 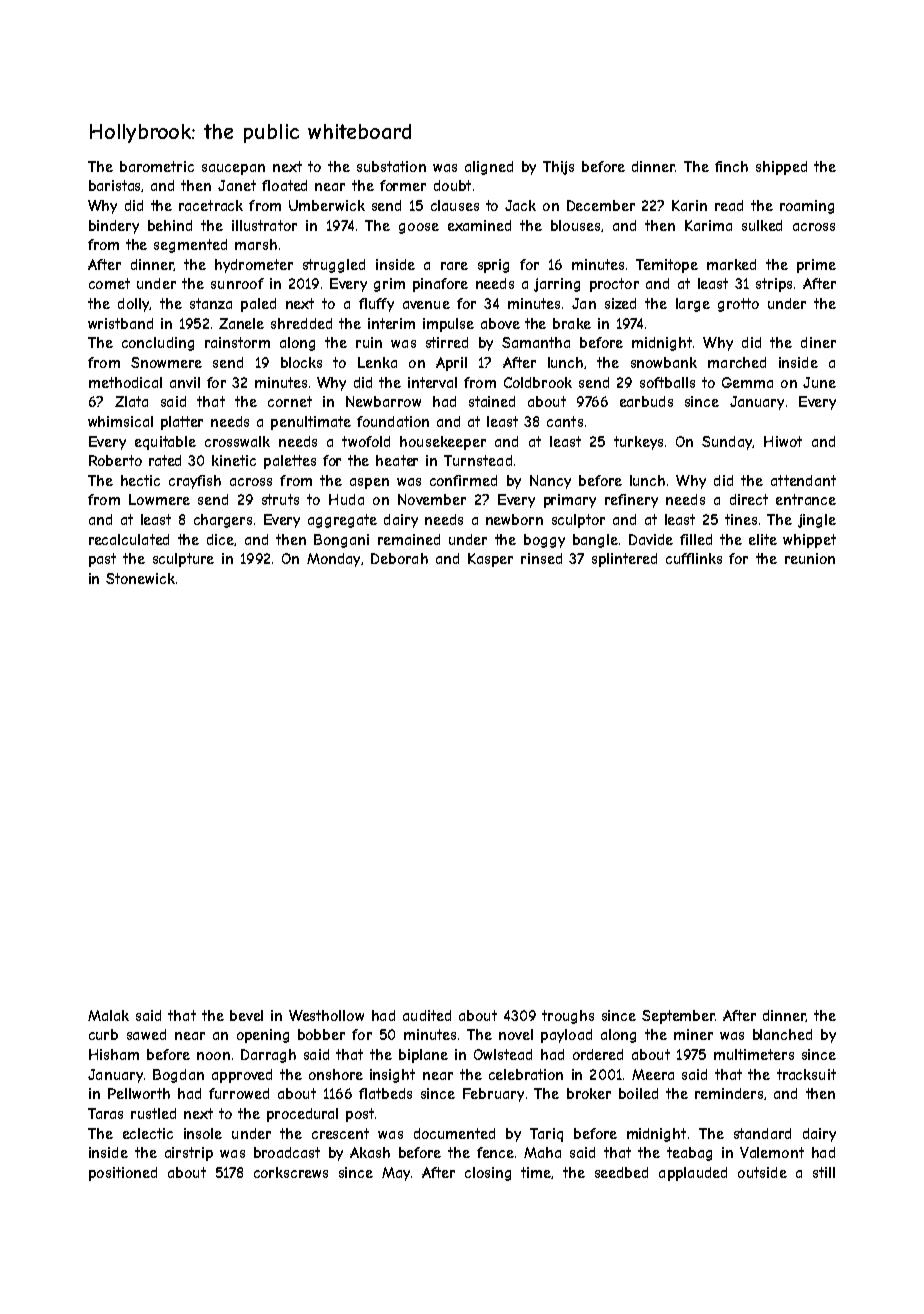 I want to click on newborn, so click(x=514, y=519).
